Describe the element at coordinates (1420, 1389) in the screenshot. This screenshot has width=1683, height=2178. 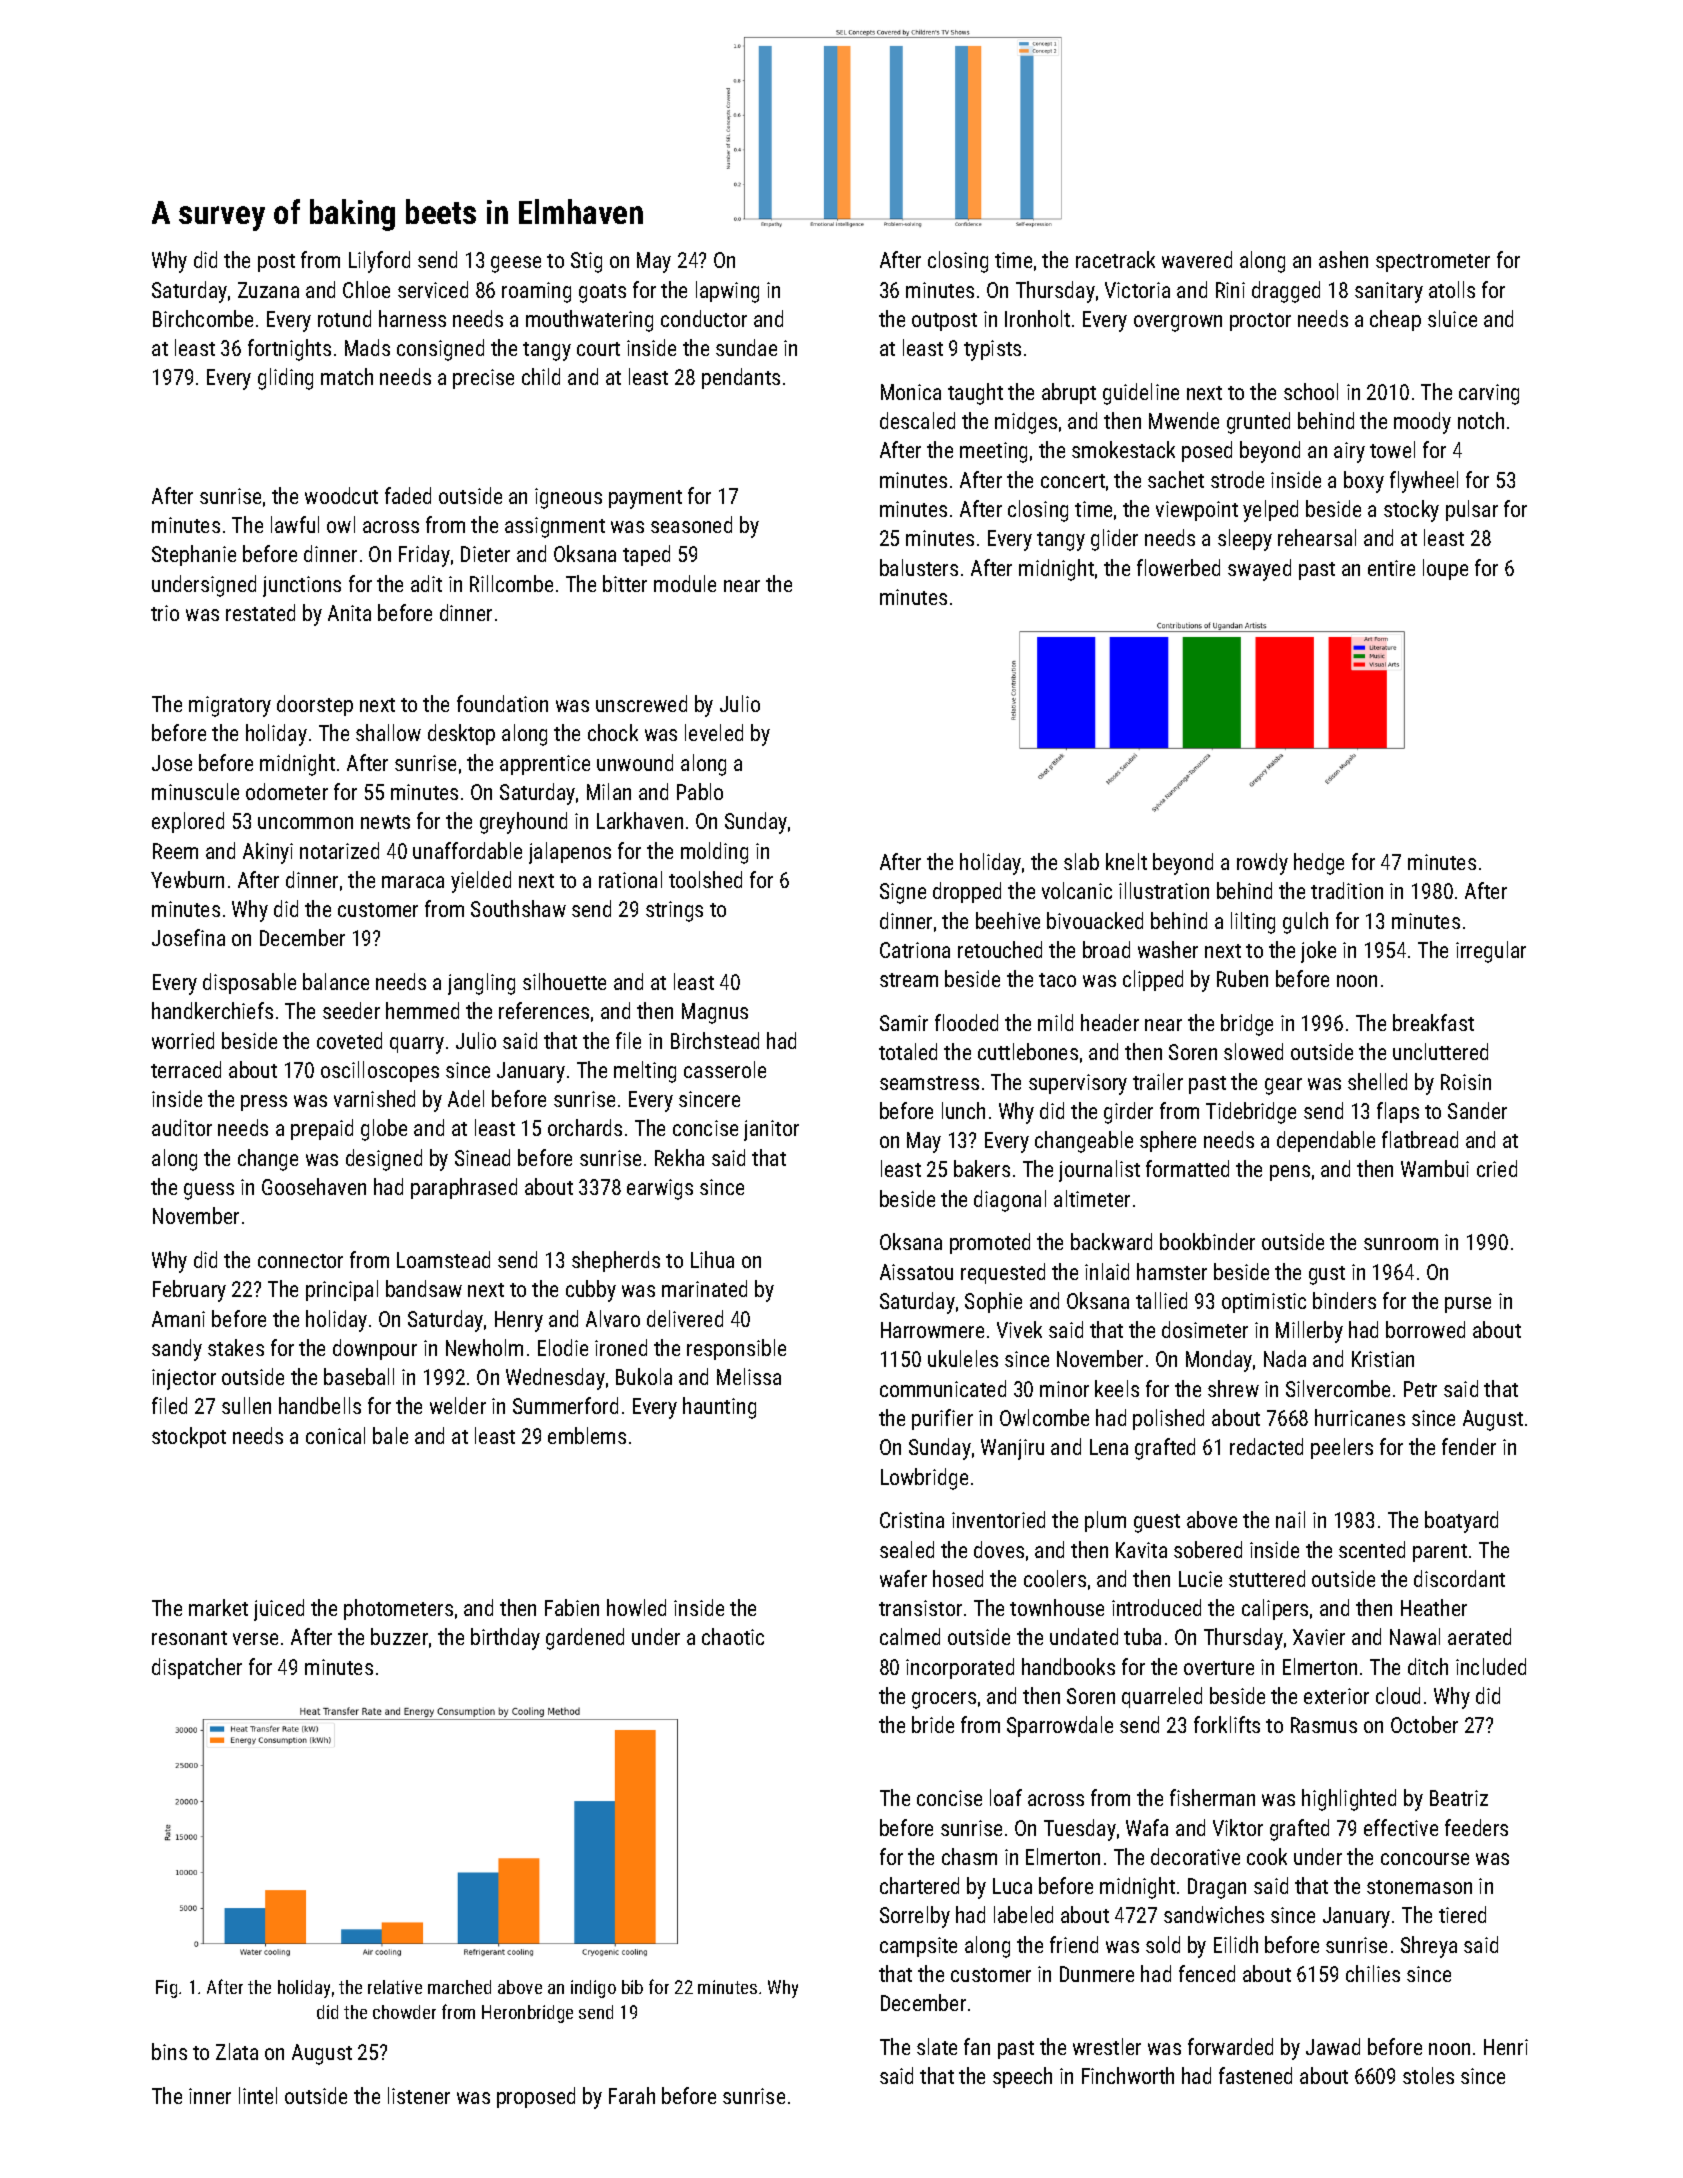
I see `Petr` at that location.
